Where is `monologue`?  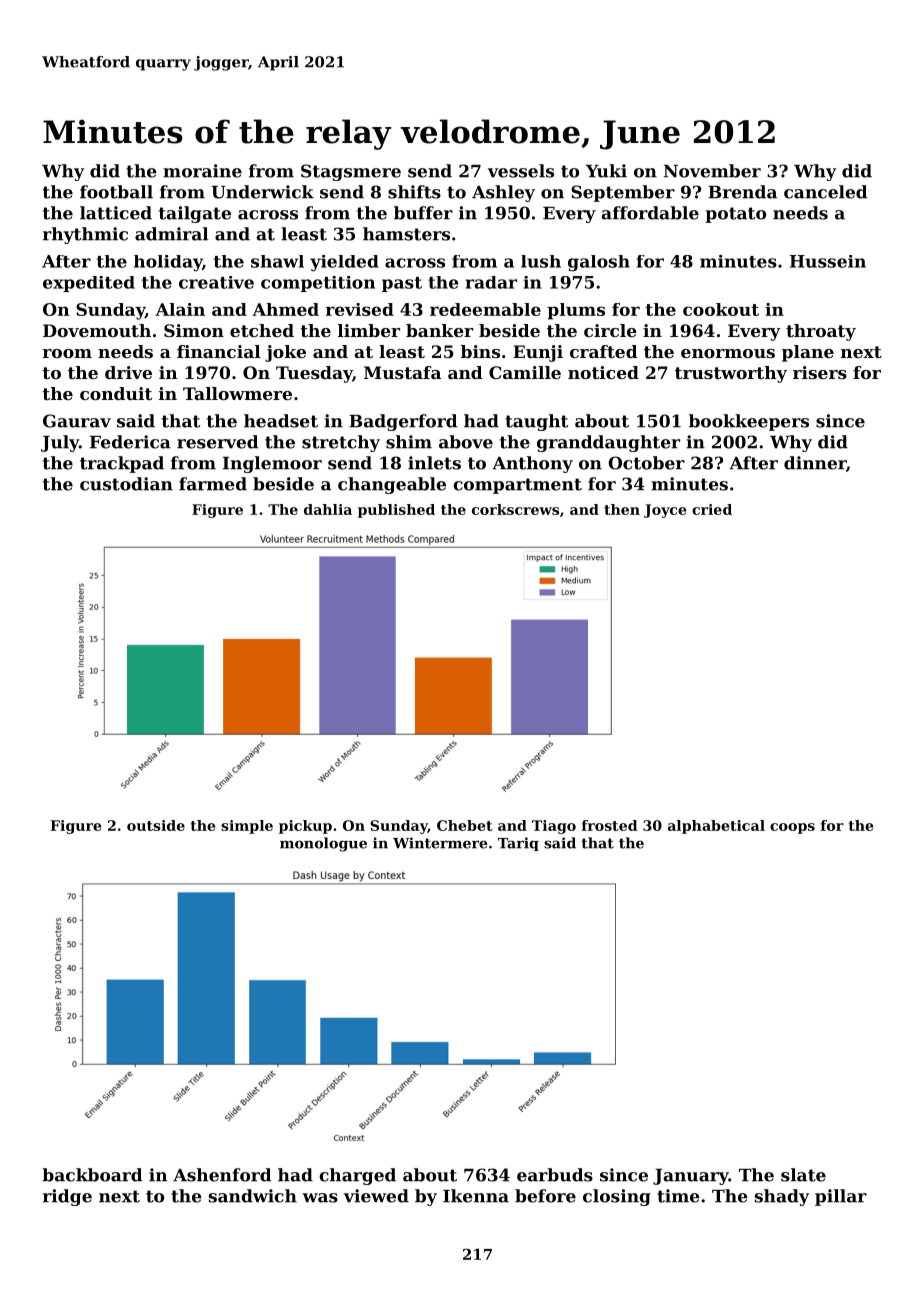 monologue is located at coordinates (323, 844).
